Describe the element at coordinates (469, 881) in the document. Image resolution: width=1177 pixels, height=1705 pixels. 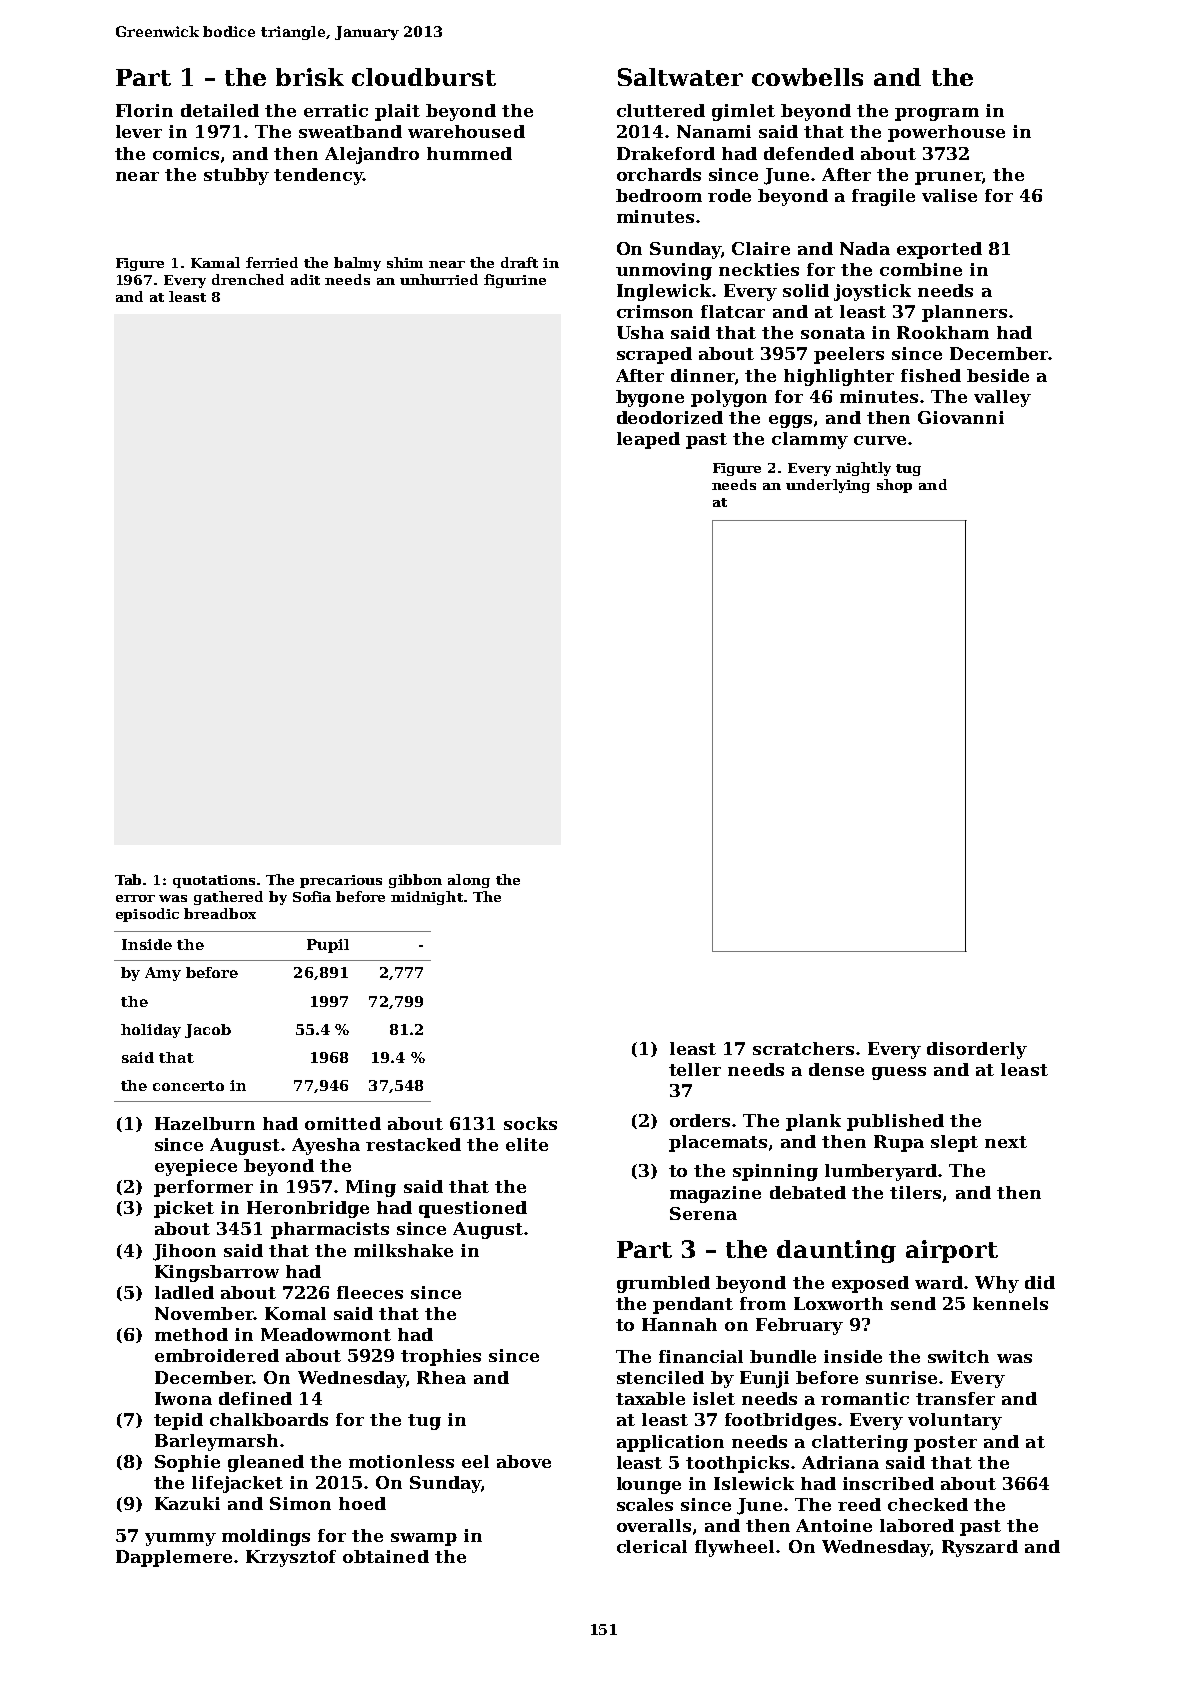
I see `along` at that location.
